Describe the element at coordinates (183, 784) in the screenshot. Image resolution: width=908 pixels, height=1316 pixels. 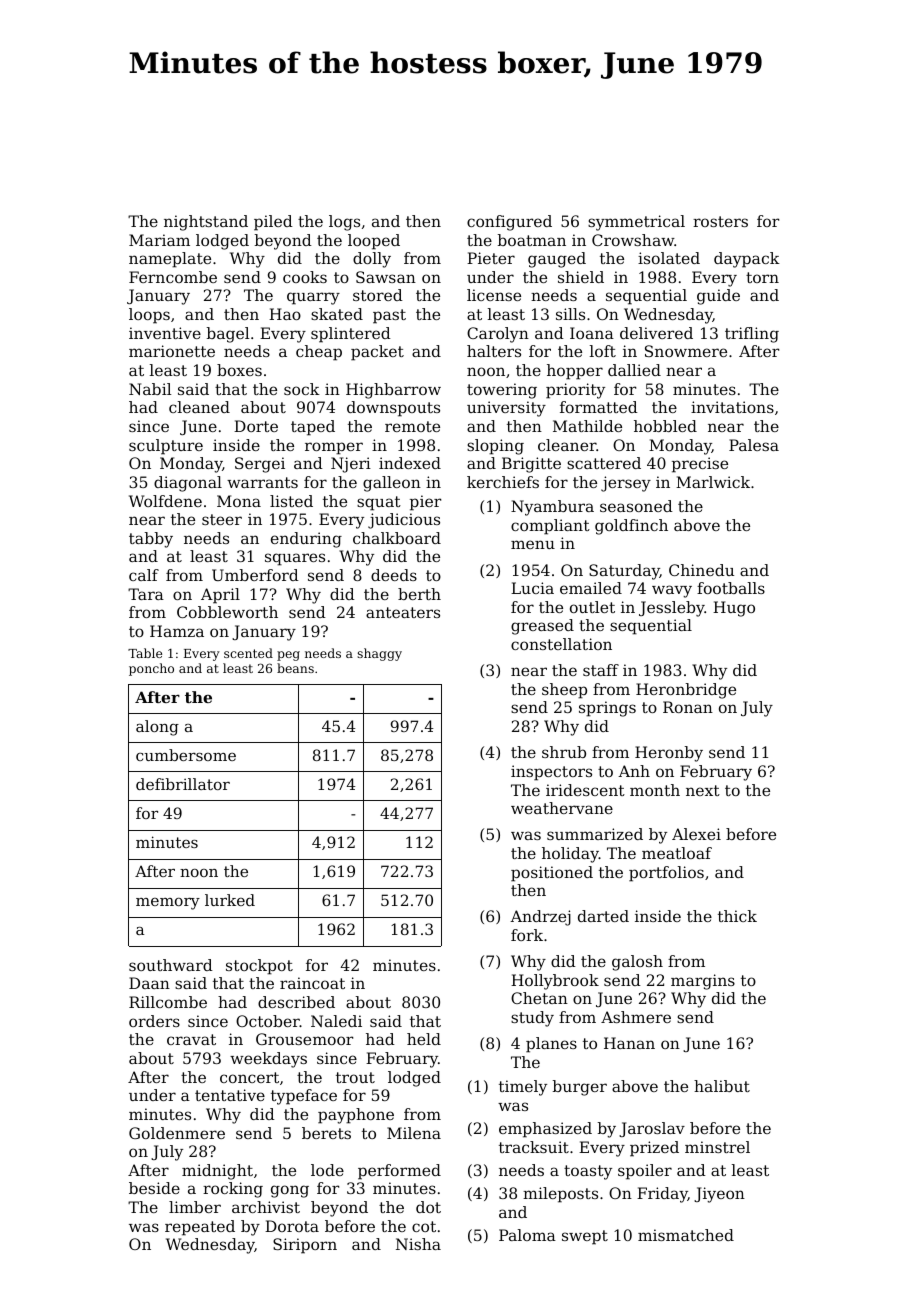
I see `defibrillator` at that location.
